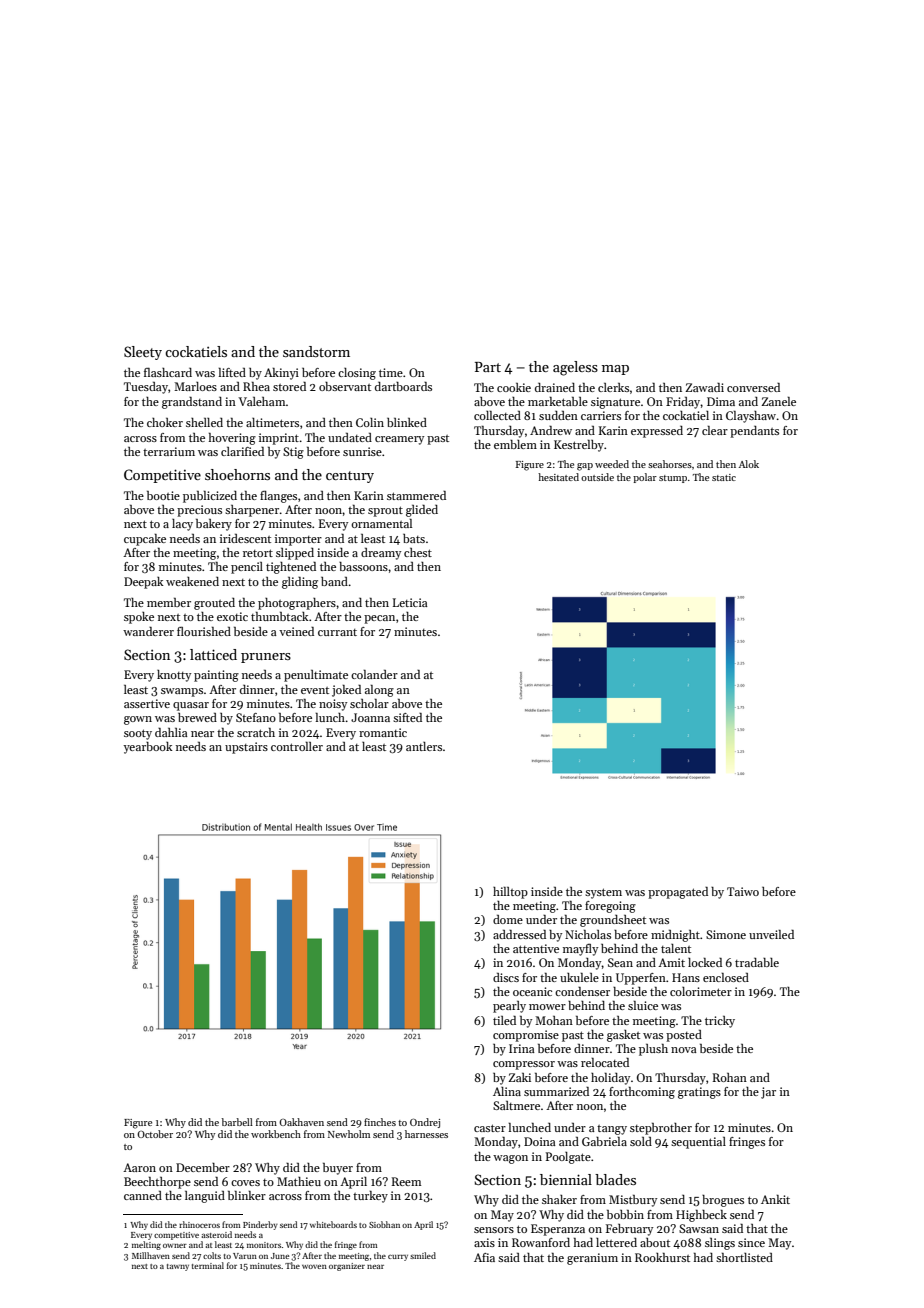  I want to click on jar, so click(768, 1093).
